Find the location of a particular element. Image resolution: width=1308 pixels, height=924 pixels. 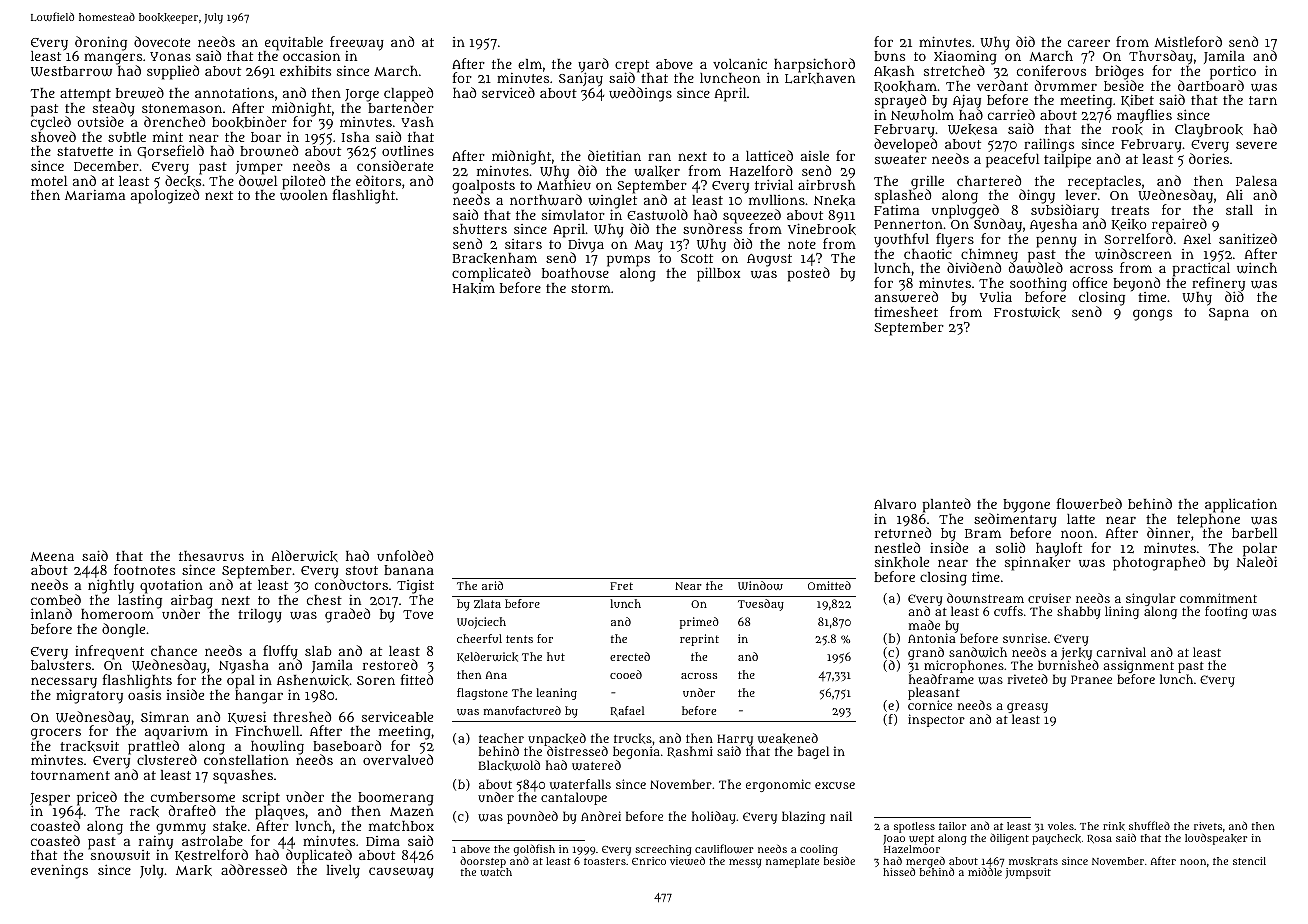

ergonomic is located at coordinates (778, 785).
